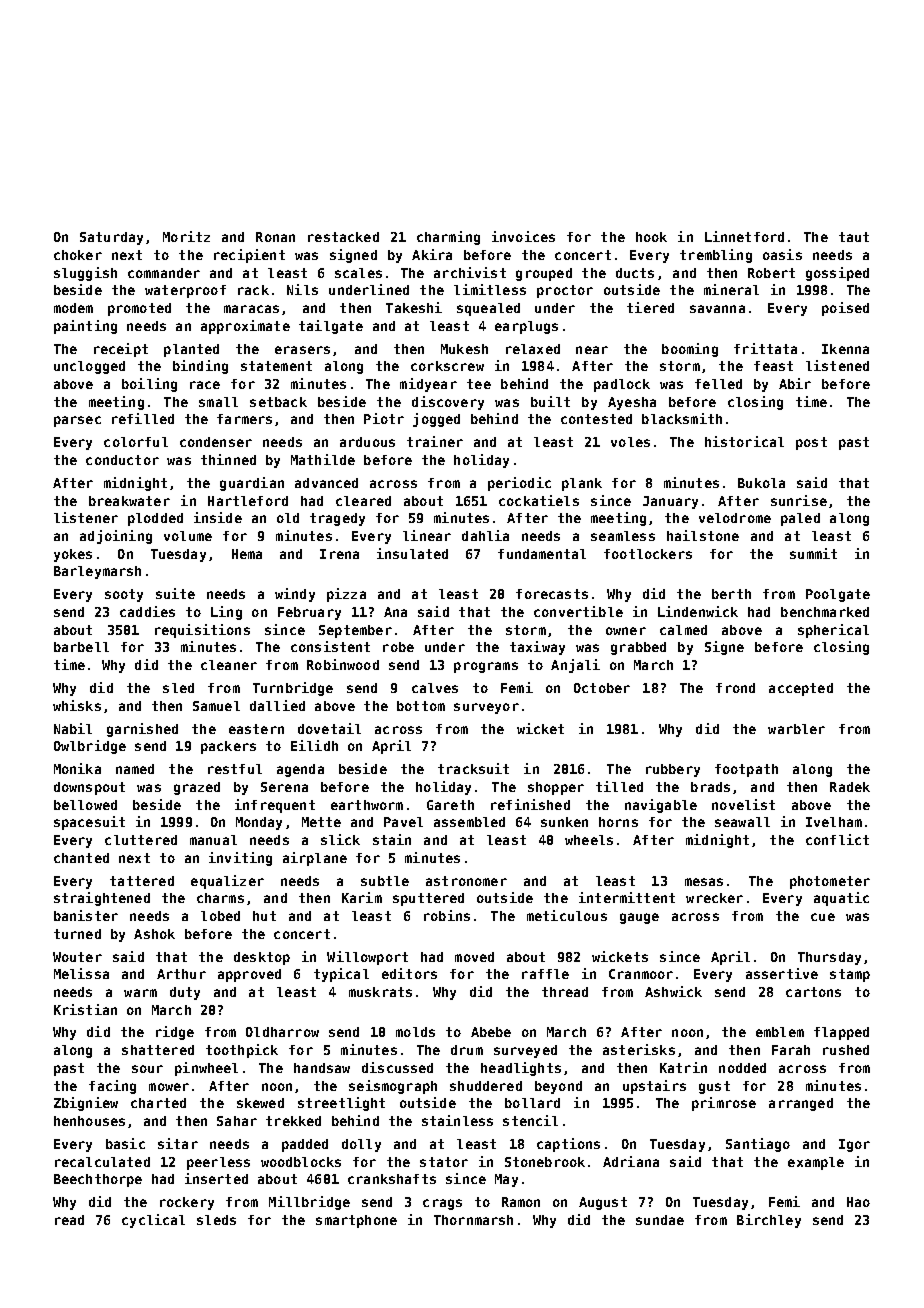  What do you see at coordinates (111, 238) in the image?
I see `Saturday` at bounding box center [111, 238].
